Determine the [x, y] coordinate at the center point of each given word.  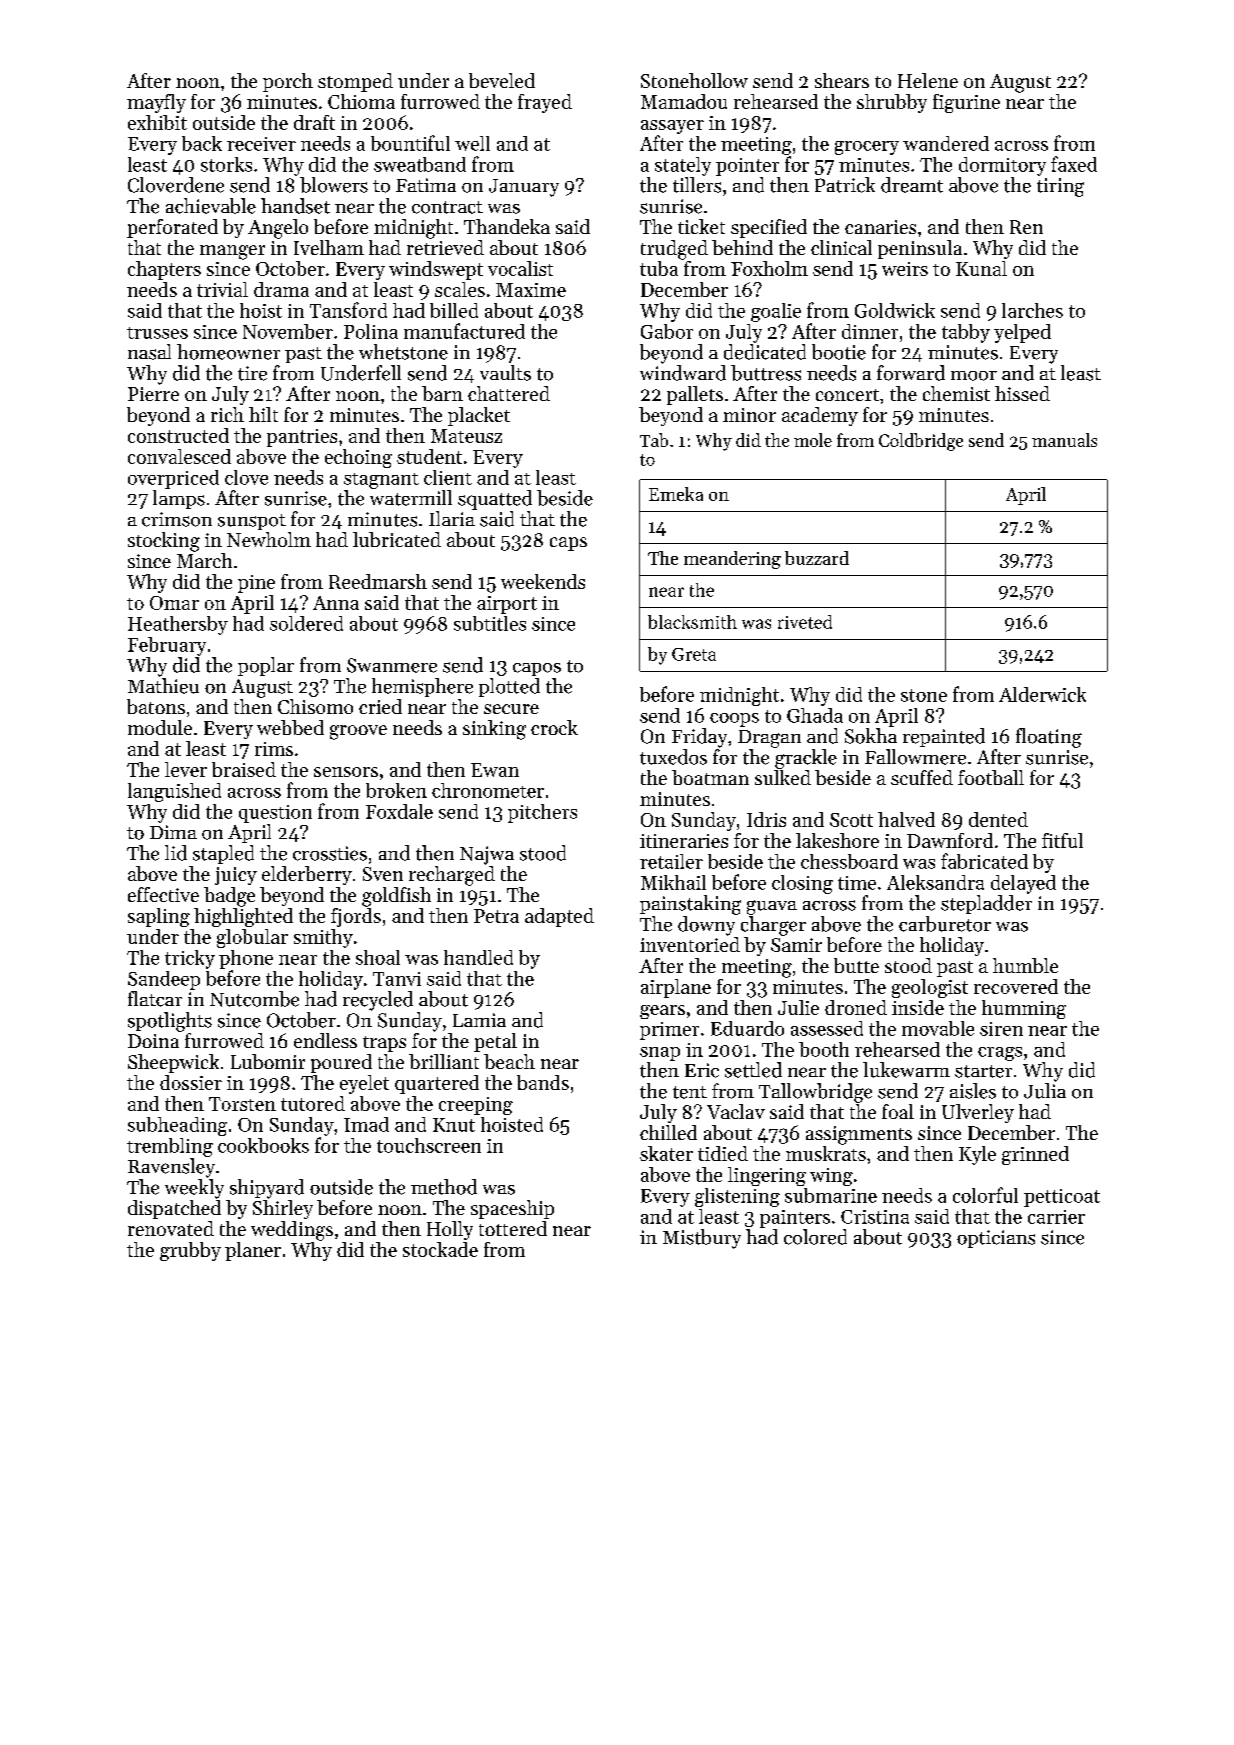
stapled [223, 854]
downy [706, 926]
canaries [880, 227]
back [202, 143]
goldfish [396, 897]
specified [769, 228]
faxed [1074, 164]
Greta [694, 654]
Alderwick [1042, 694]
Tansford [348, 310]
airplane [676, 988]
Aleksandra [935, 882]
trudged [674, 250]
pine [256, 584]
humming [1024, 1009]
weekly [194, 1189]
